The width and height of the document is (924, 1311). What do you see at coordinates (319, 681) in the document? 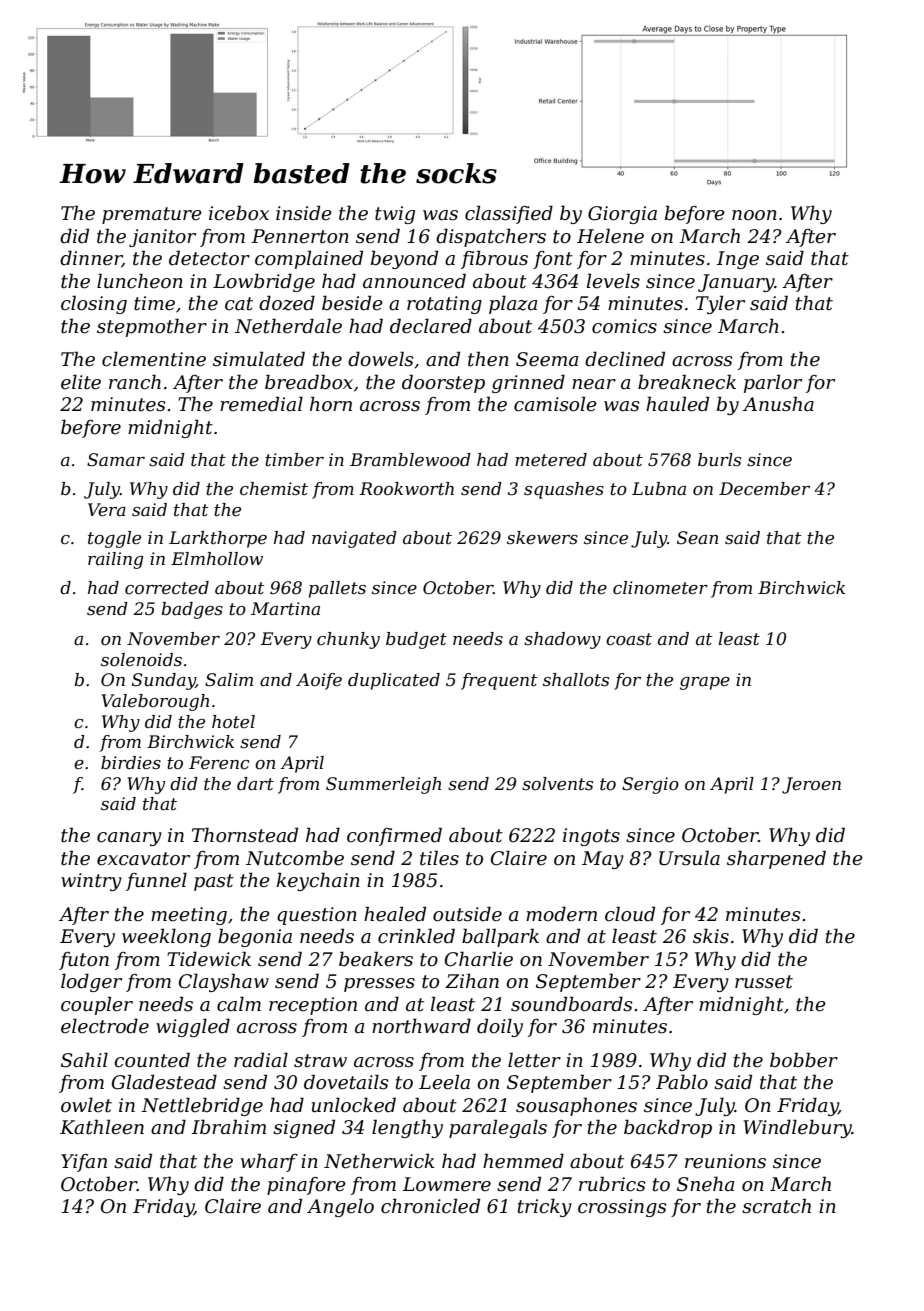
I see `Aoife` at bounding box center [319, 681].
